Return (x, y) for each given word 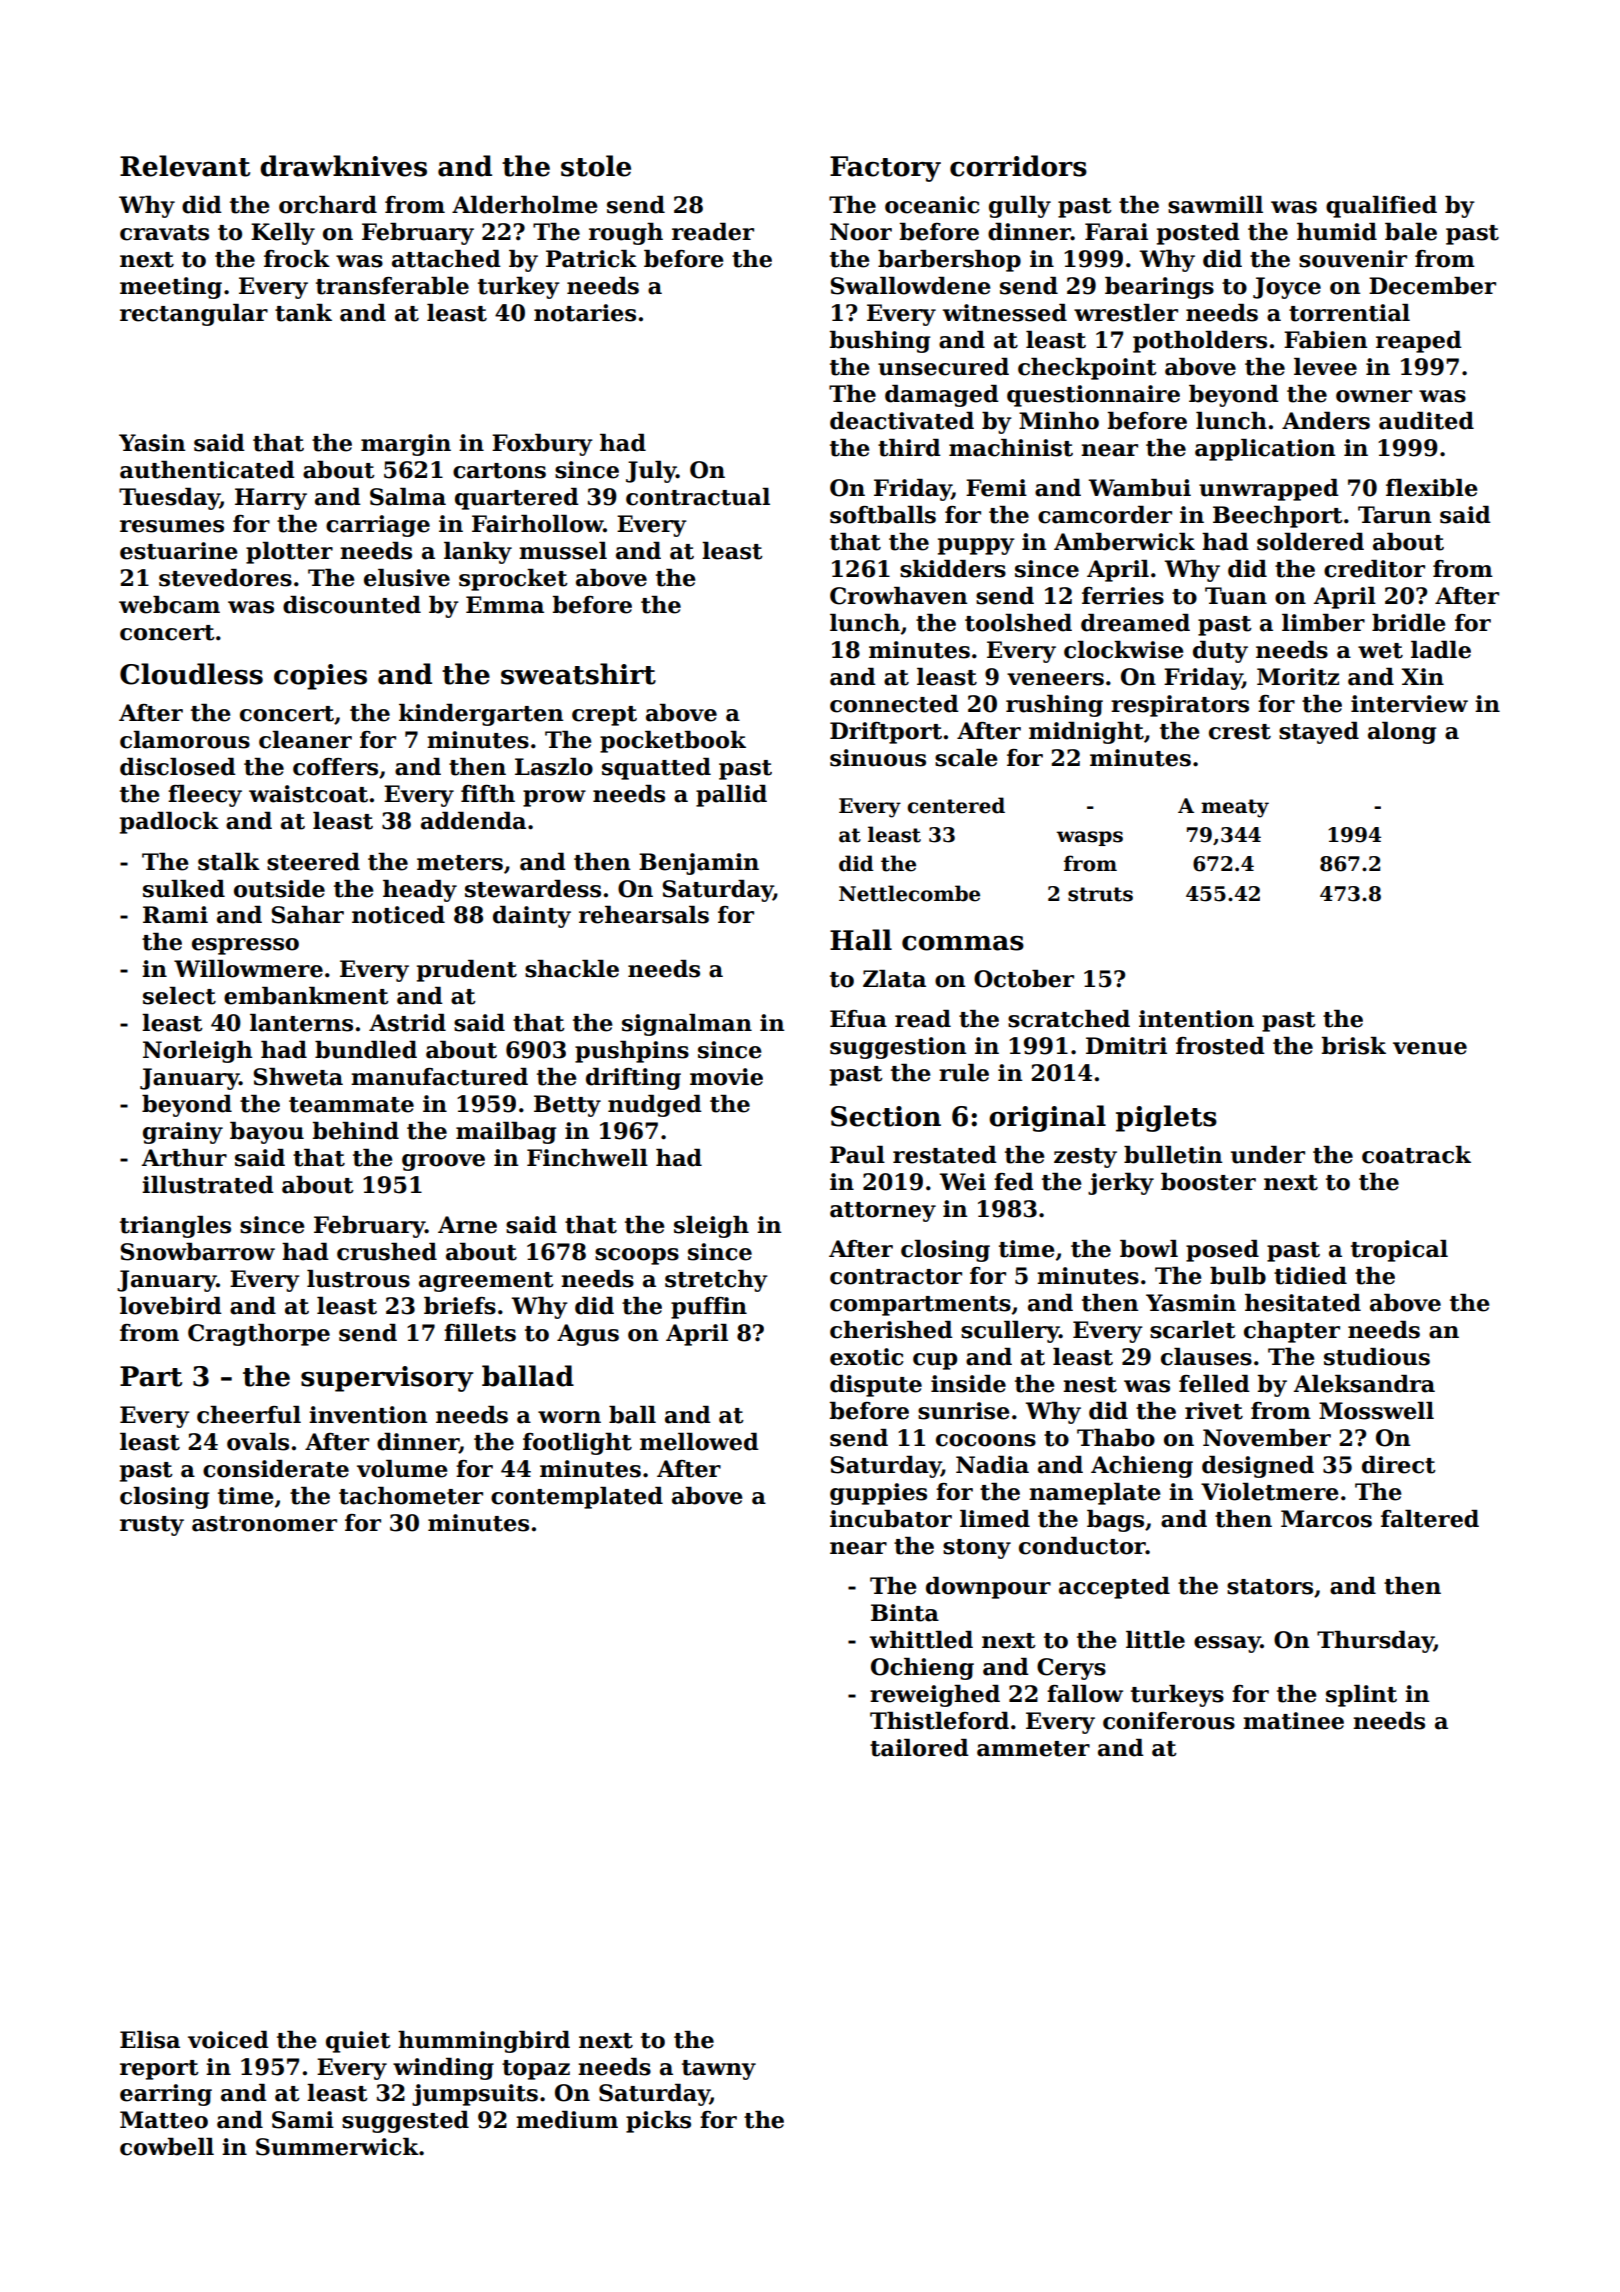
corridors (1018, 166)
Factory (885, 169)
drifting (633, 1079)
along (1402, 733)
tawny (719, 2070)
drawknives (343, 166)
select (179, 996)
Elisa (150, 2040)
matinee (1293, 1721)
